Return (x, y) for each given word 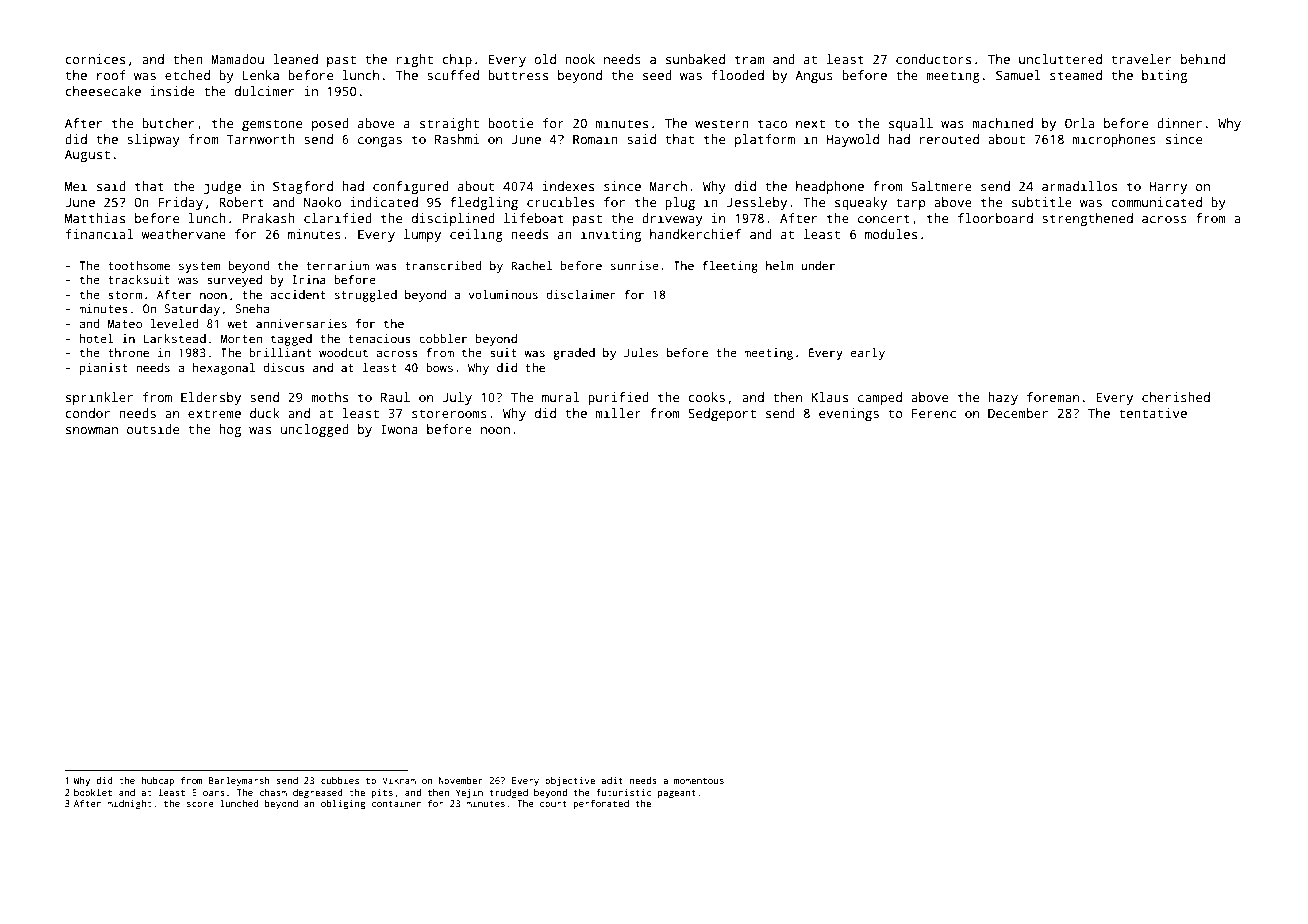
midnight (129, 804)
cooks (706, 397)
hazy (1003, 398)
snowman (92, 430)
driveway (672, 219)
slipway (153, 140)
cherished (1176, 397)
